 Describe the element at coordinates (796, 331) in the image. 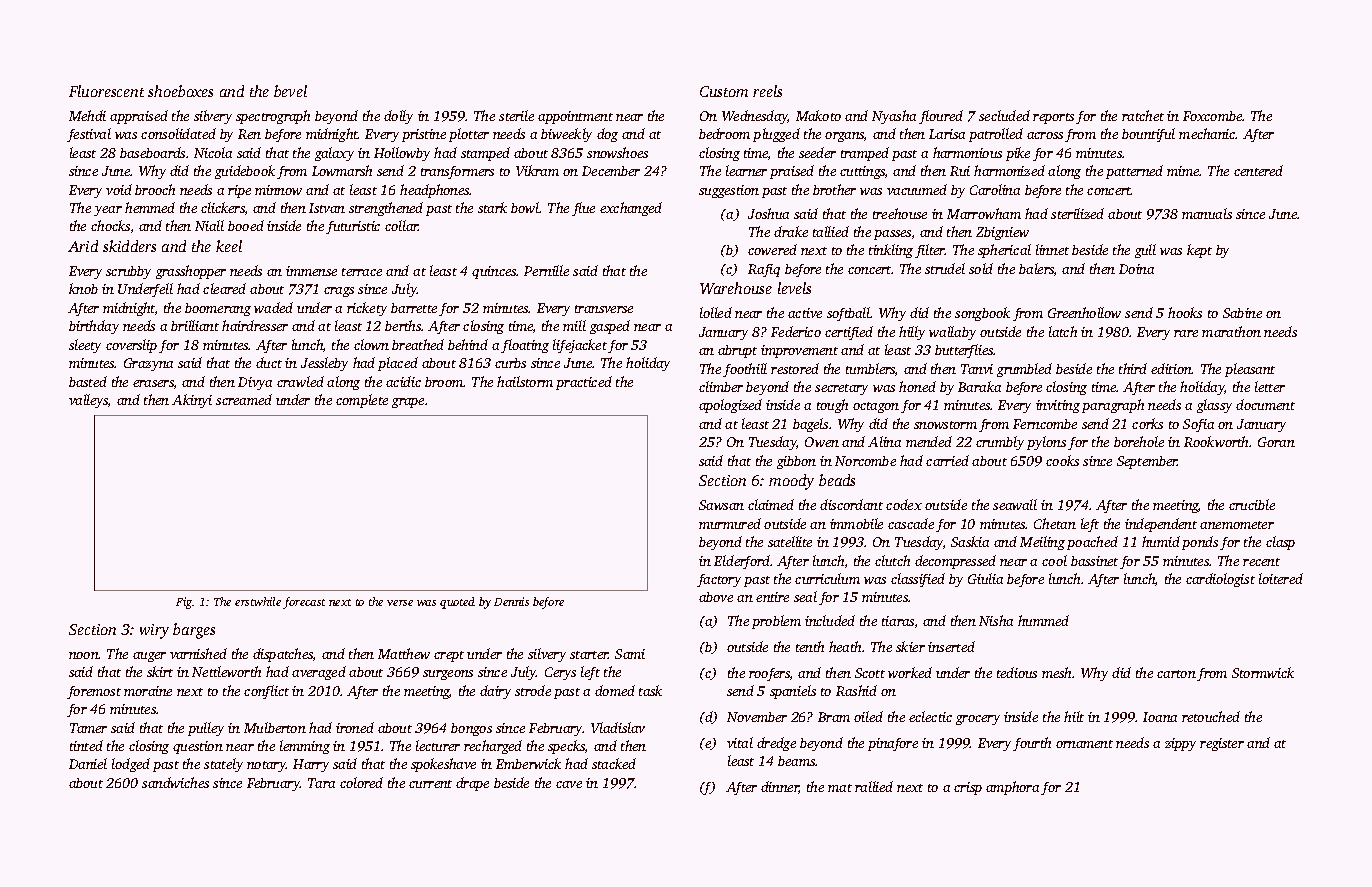

I see `Federico` at that location.
